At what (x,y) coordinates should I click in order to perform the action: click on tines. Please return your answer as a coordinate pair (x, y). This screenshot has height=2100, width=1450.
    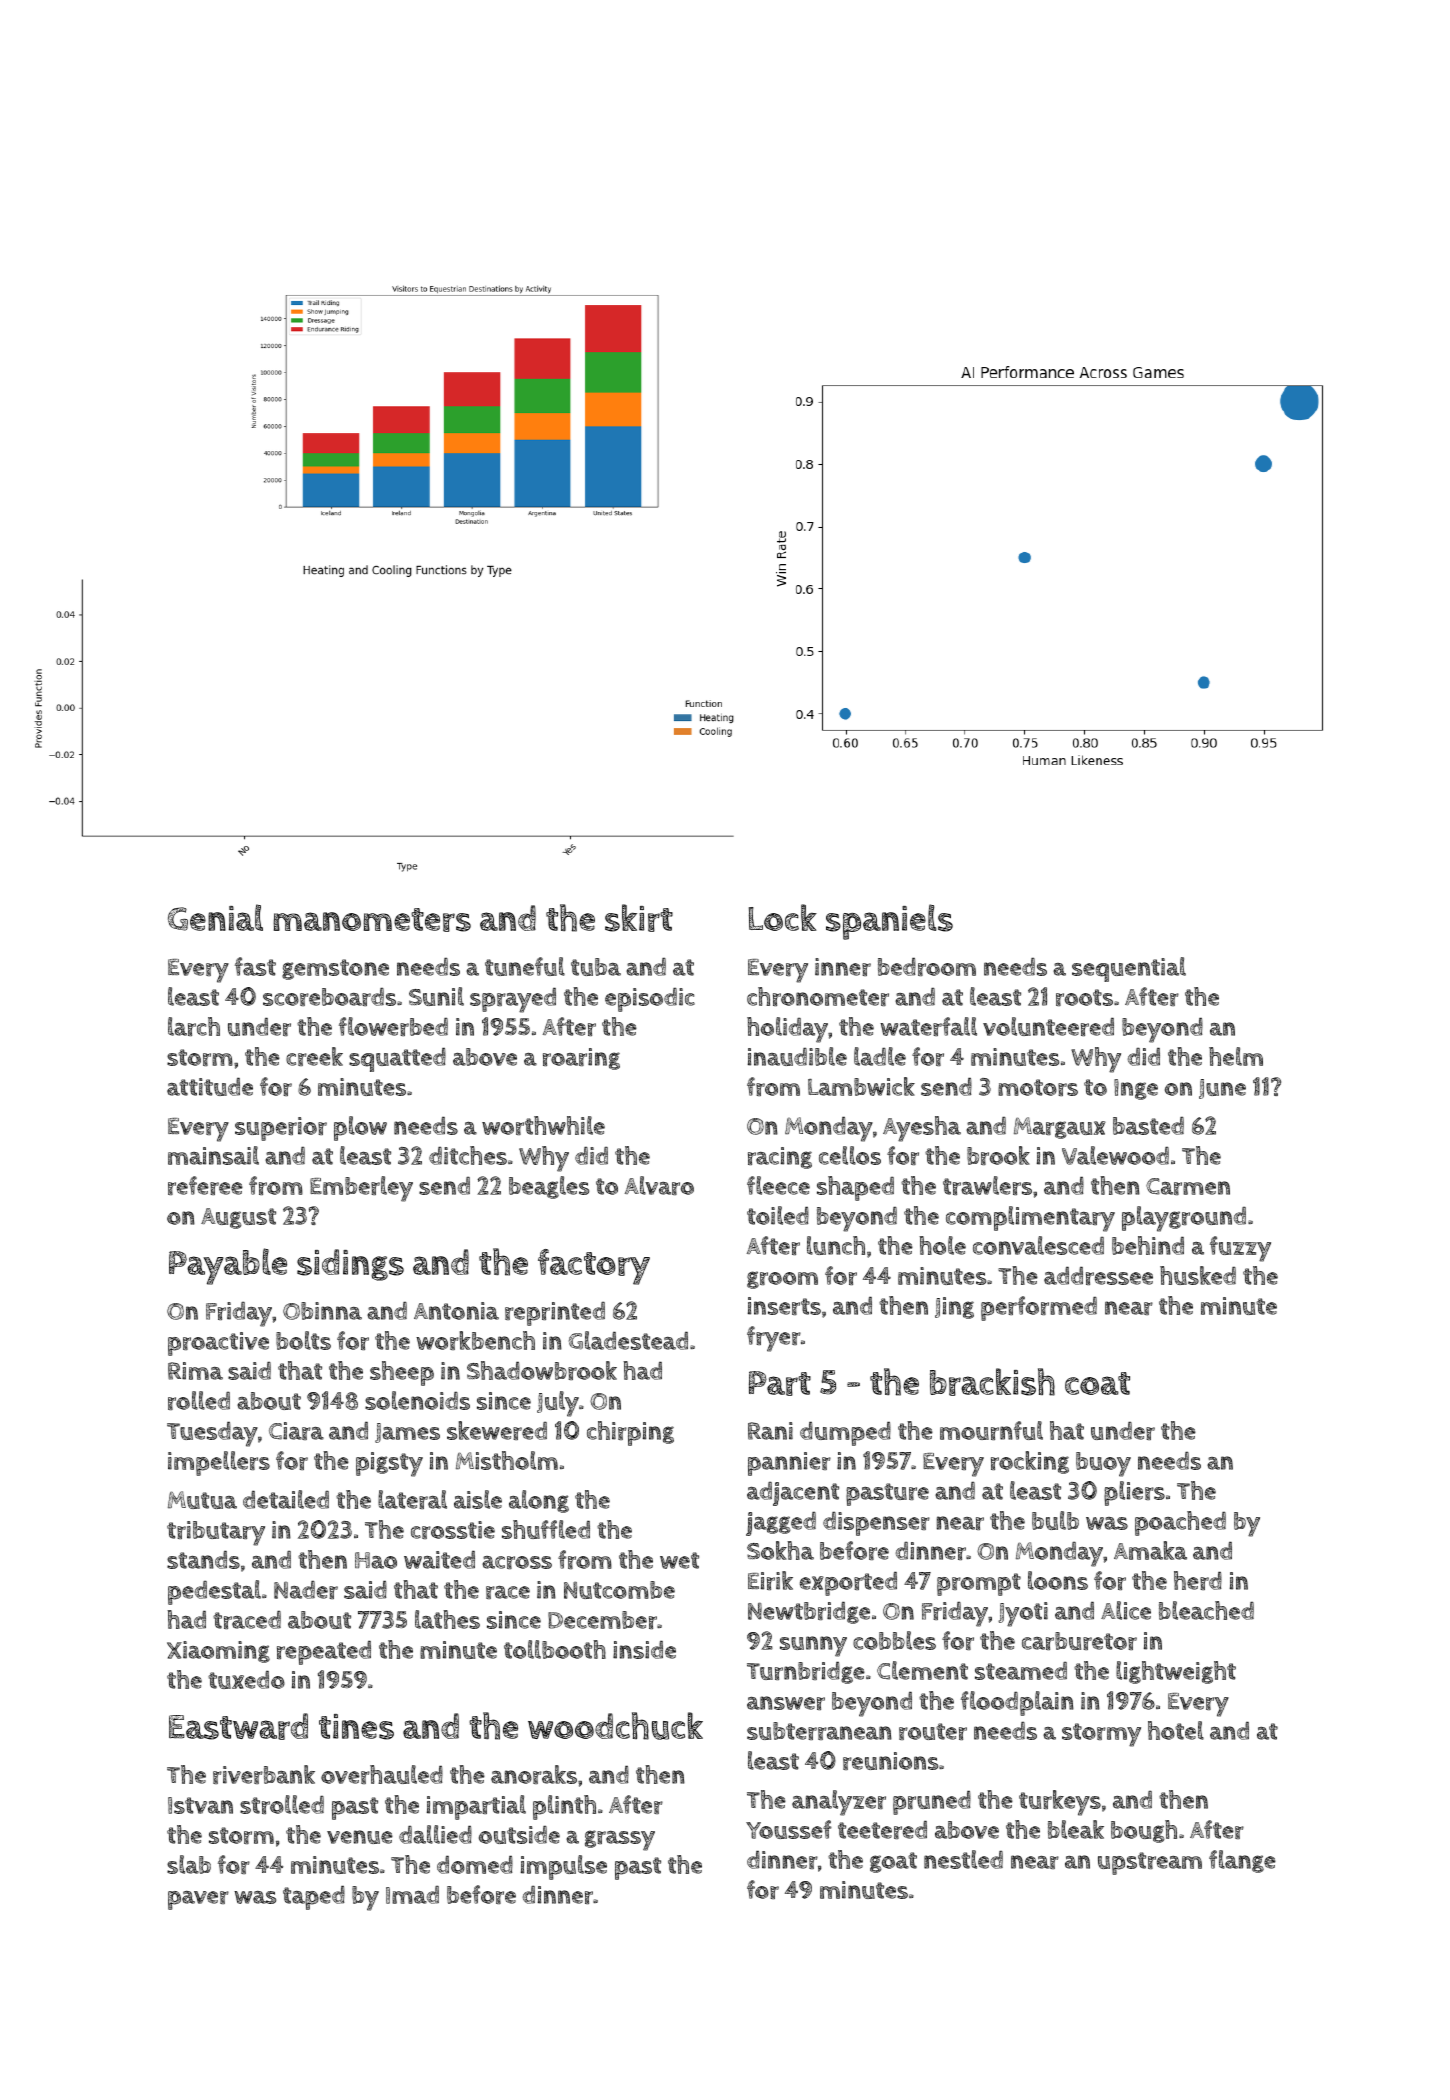
    Looking at the image, I should click on (356, 1727).
